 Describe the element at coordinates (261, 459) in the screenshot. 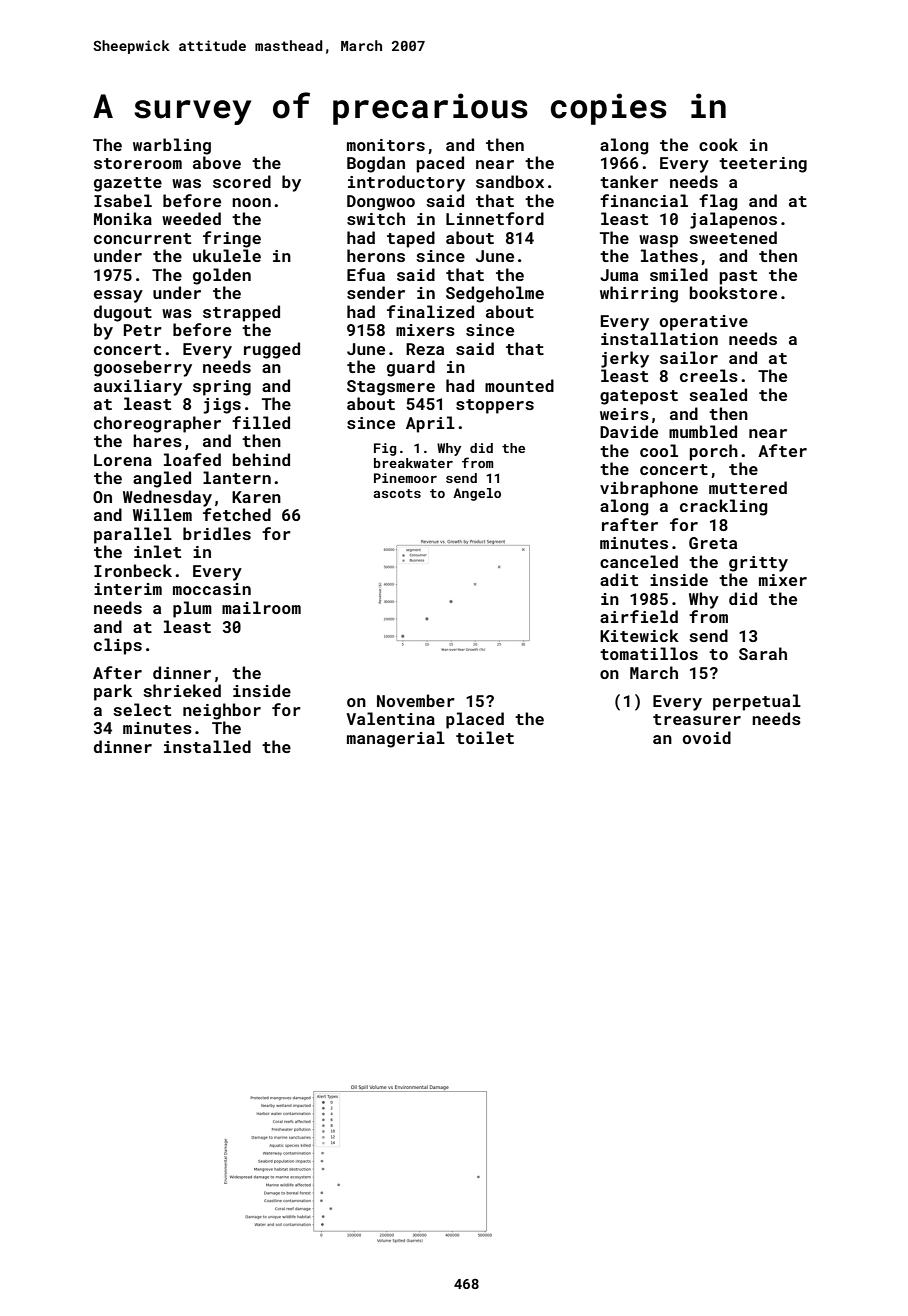

I see `behind` at that location.
